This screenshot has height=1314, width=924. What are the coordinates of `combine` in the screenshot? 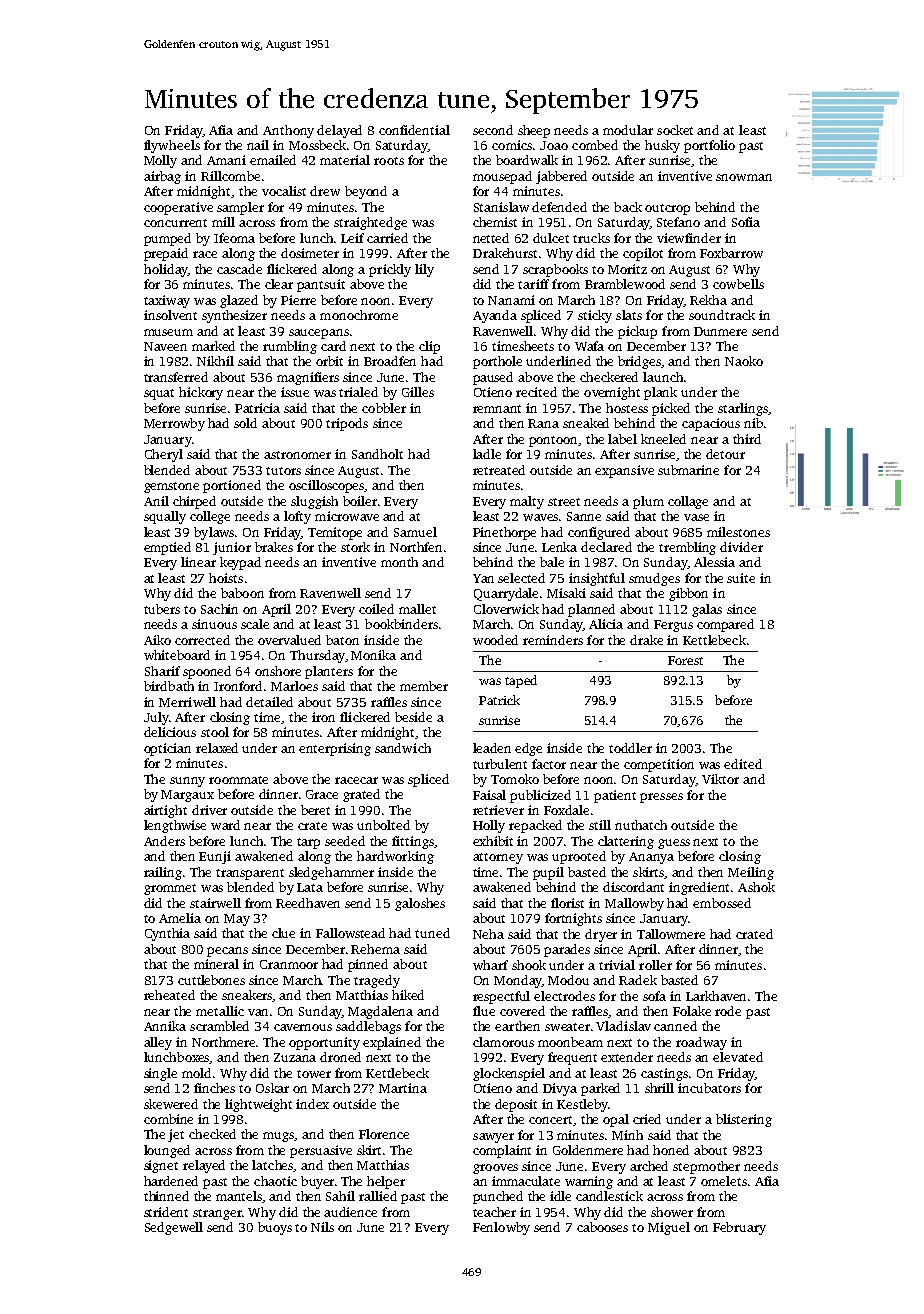 It's located at (168, 1119).
